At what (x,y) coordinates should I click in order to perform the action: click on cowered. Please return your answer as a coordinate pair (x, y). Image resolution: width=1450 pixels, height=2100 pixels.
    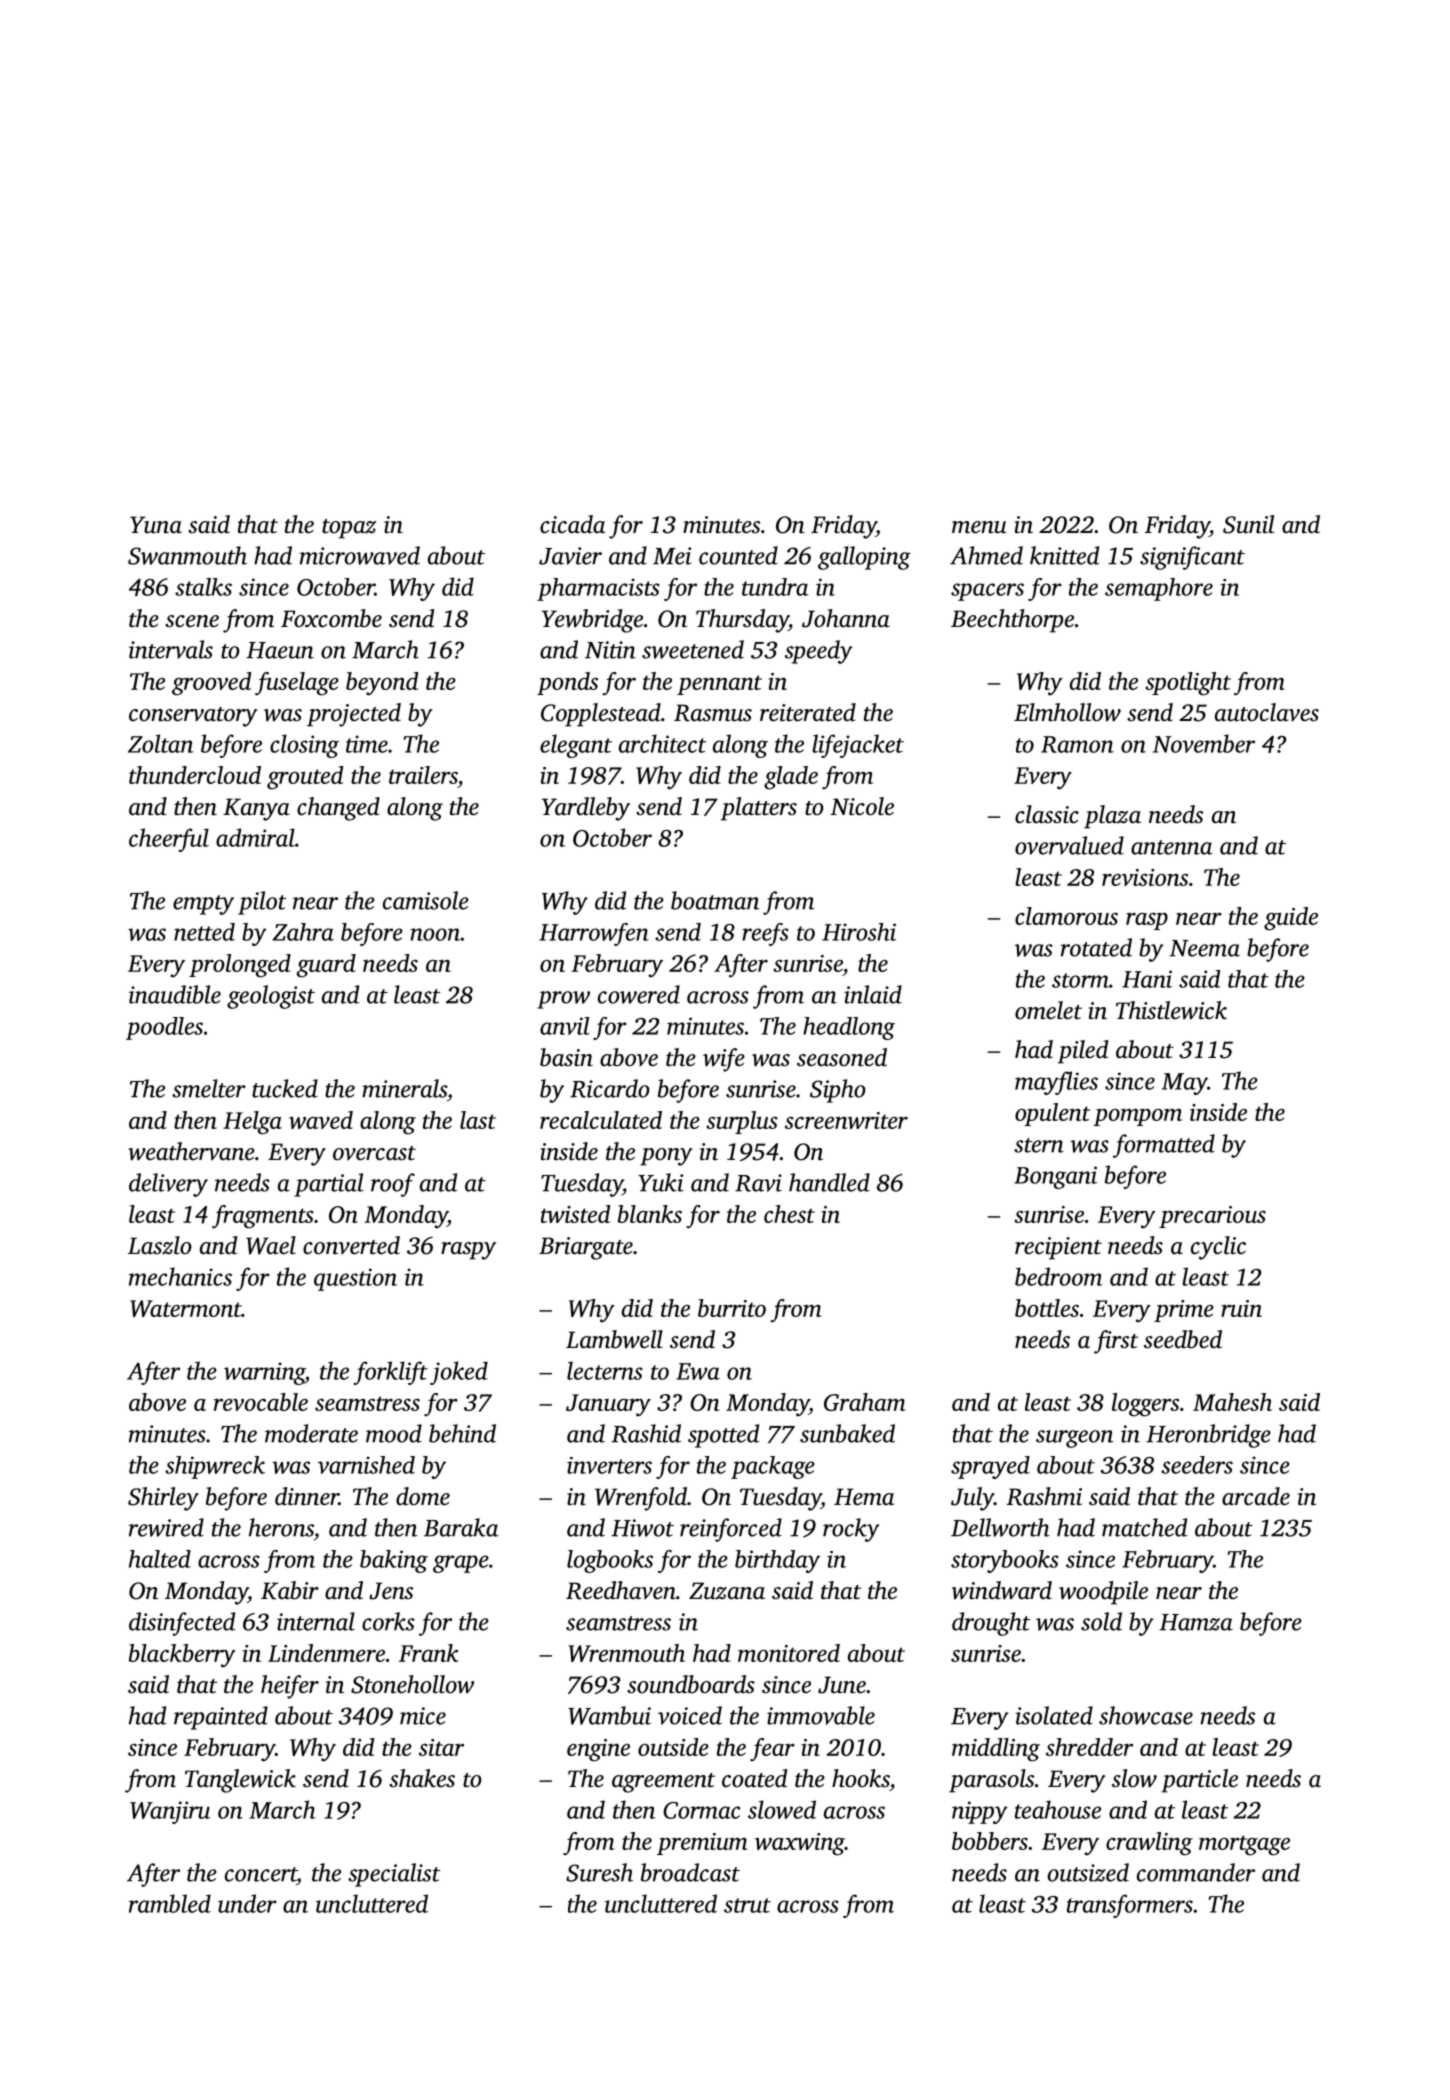
    Looking at the image, I should click on (639, 994).
